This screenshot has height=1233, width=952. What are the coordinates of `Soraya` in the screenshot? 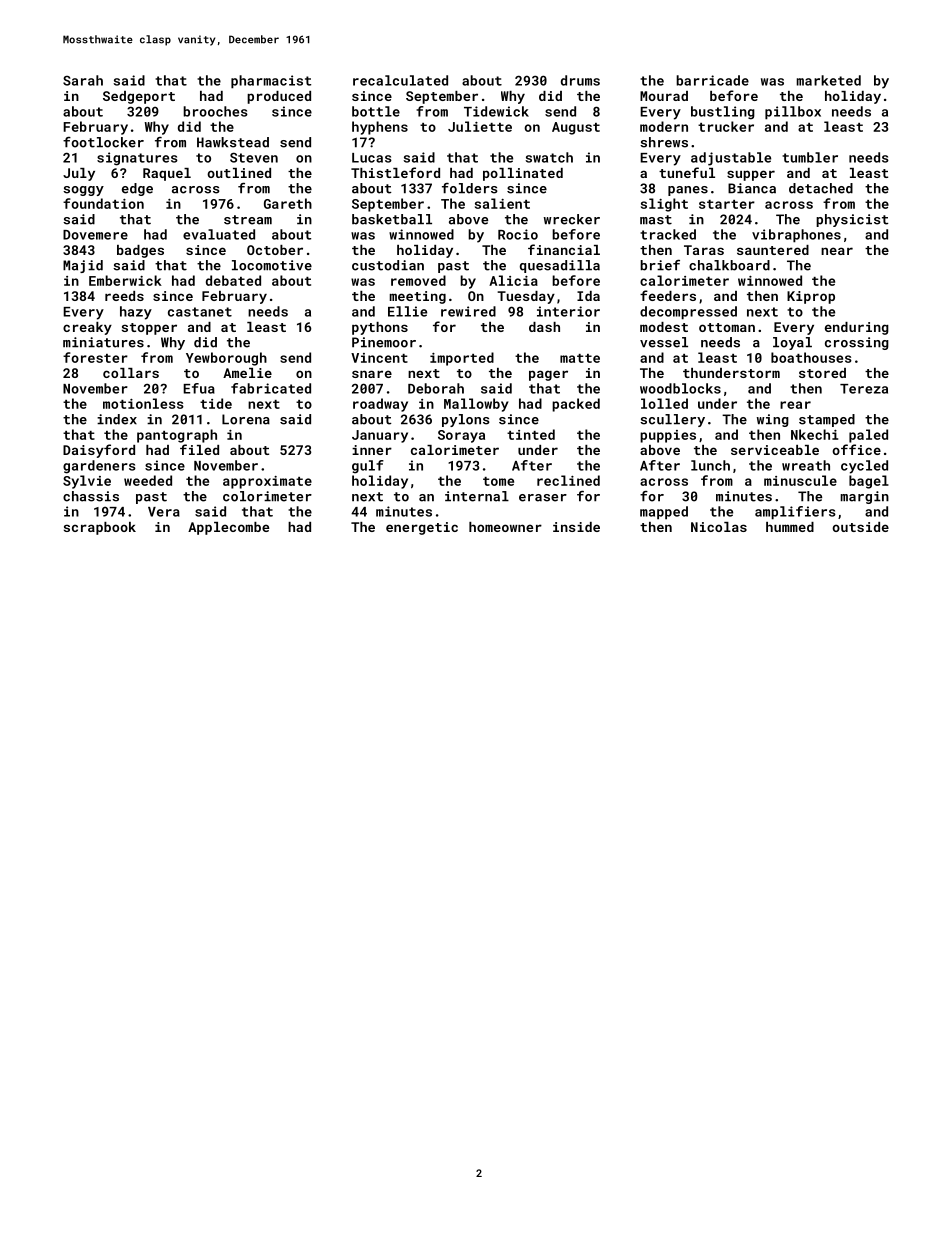 It's located at (461, 436).
